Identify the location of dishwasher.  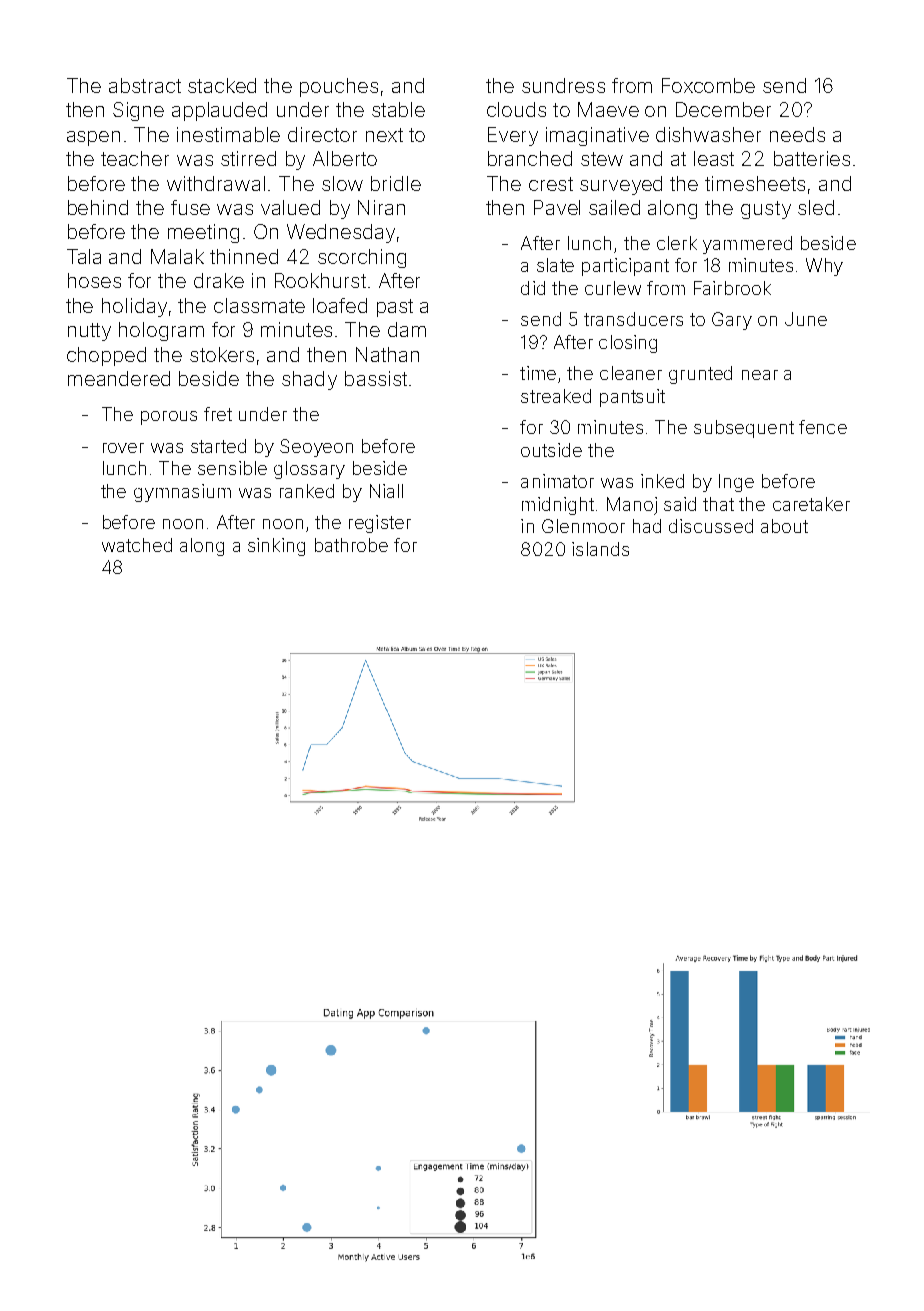
(708, 134).
